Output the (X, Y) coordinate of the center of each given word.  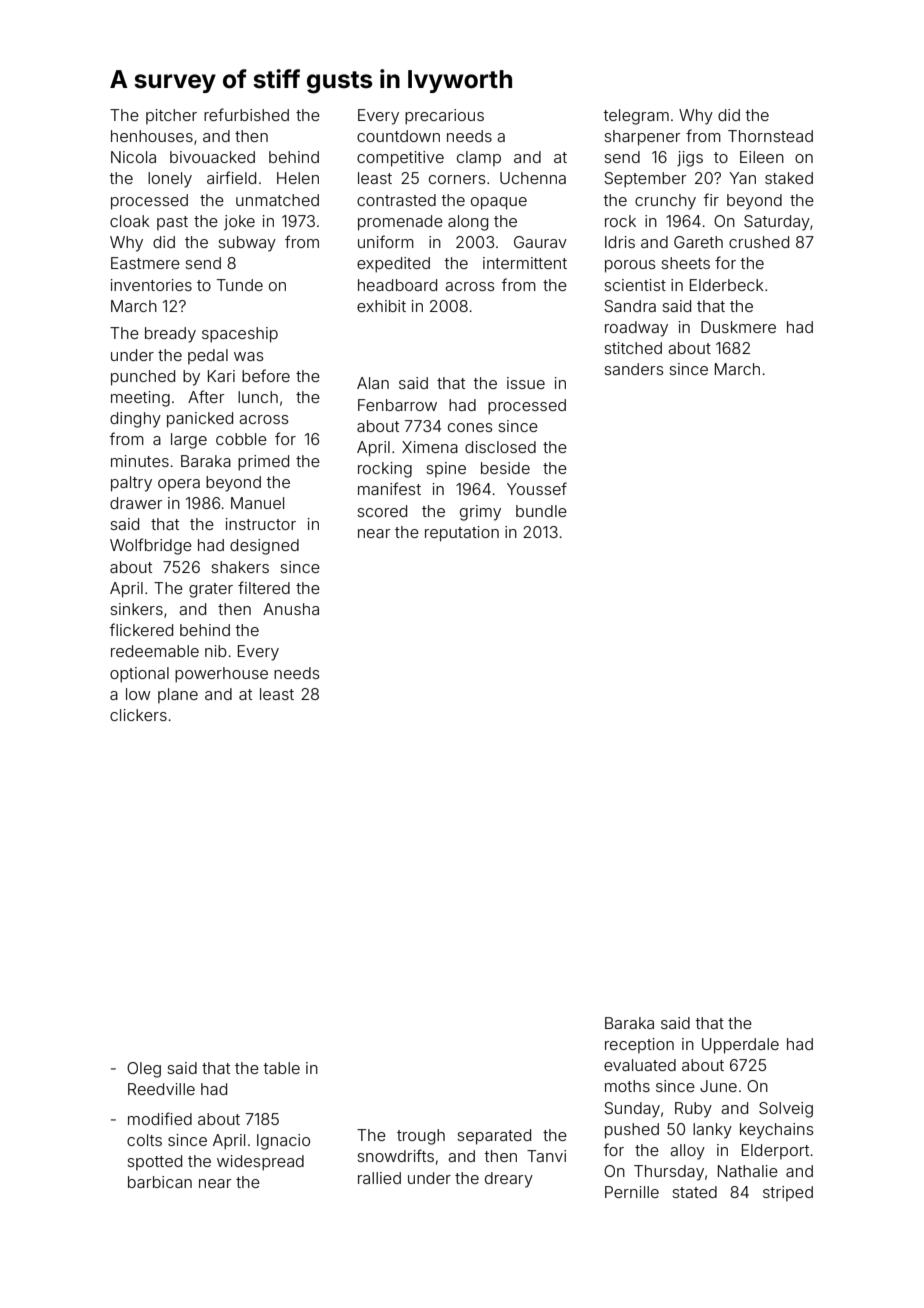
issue (526, 383)
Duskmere (738, 327)
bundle (541, 511)
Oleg (144, 1070)
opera (179, 485)
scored (382, 511)
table (281, 1068)
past (172, 223)
